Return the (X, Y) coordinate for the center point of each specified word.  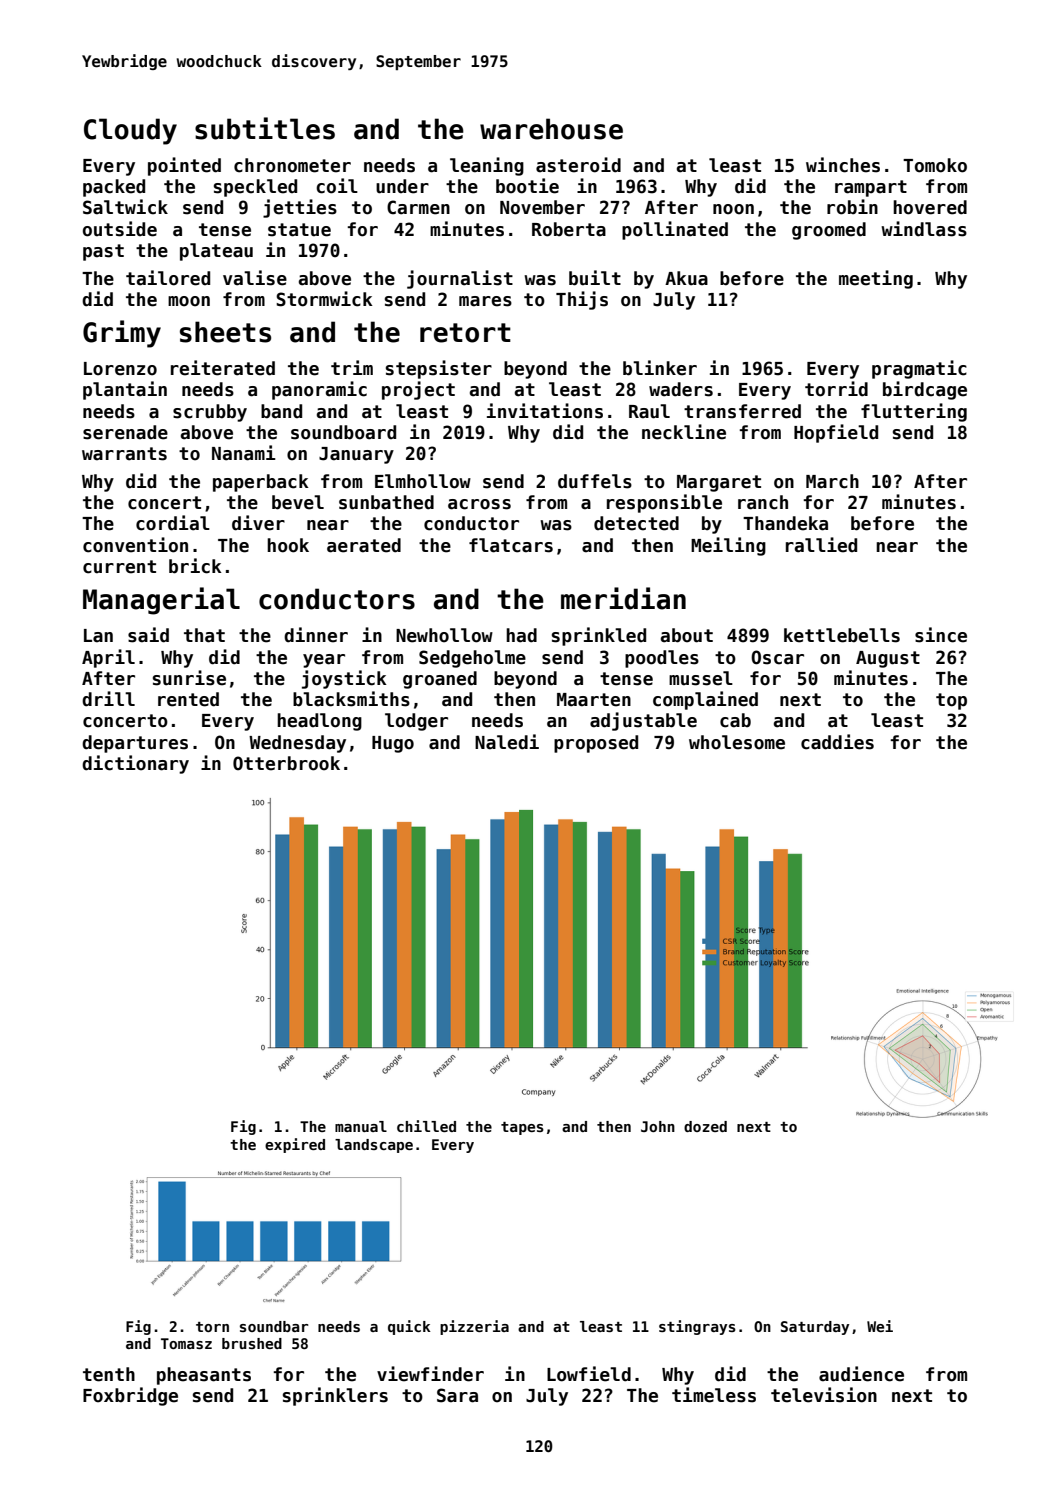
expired (295, 1145)
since (941, 635)
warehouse (551, 129)
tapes (522, 1128)
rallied (821, 545)
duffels (595, 481)
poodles (662, 659)
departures (135, 744)
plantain (125, 390)
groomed (829, 231)
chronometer (292, 165)
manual (361, 1126)
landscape (374, 1146)
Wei (880, 1326)
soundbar (274, 1326)
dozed (705, 1126)
